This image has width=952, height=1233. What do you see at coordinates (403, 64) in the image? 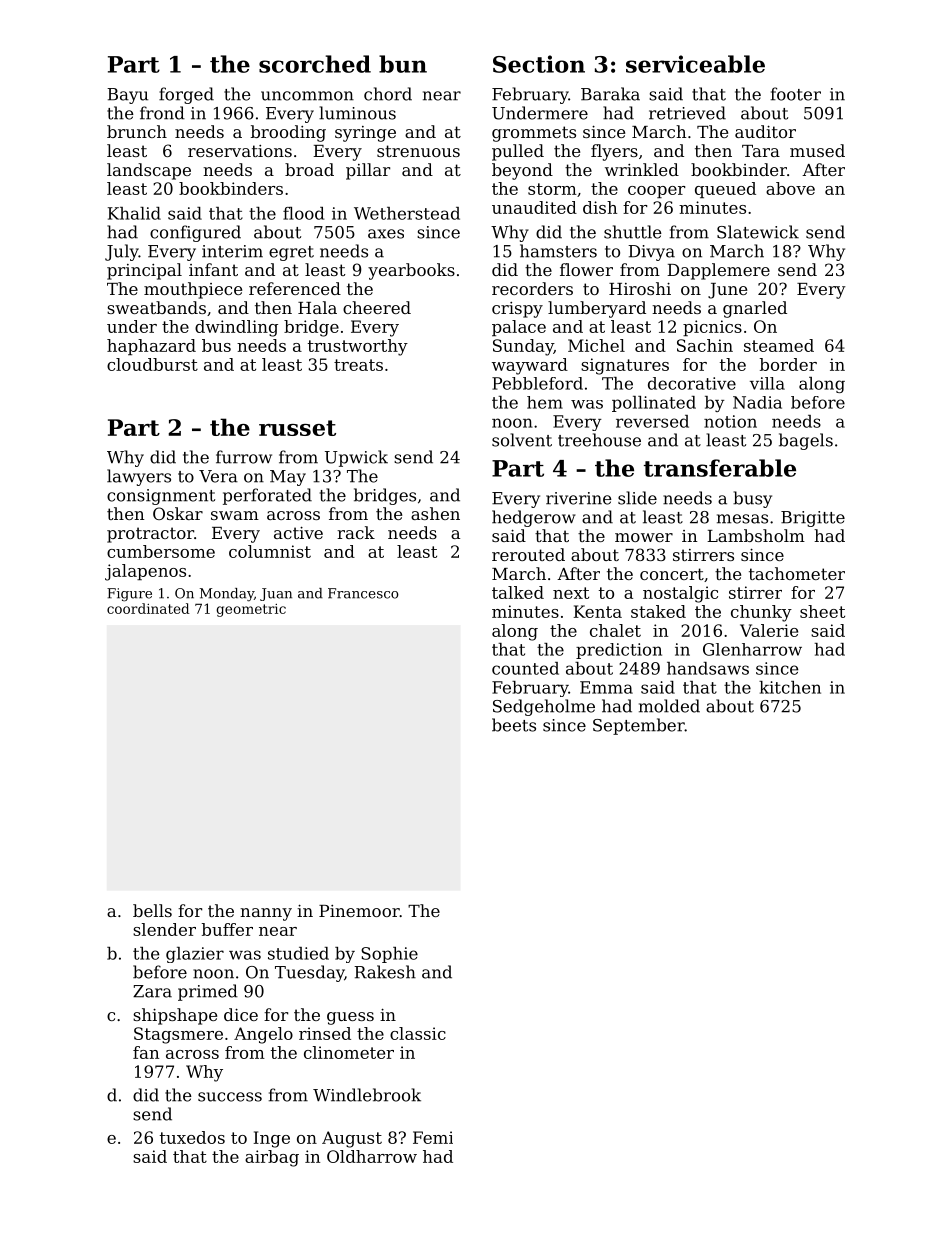
I see `bun` at bounding box center [403, 64].
